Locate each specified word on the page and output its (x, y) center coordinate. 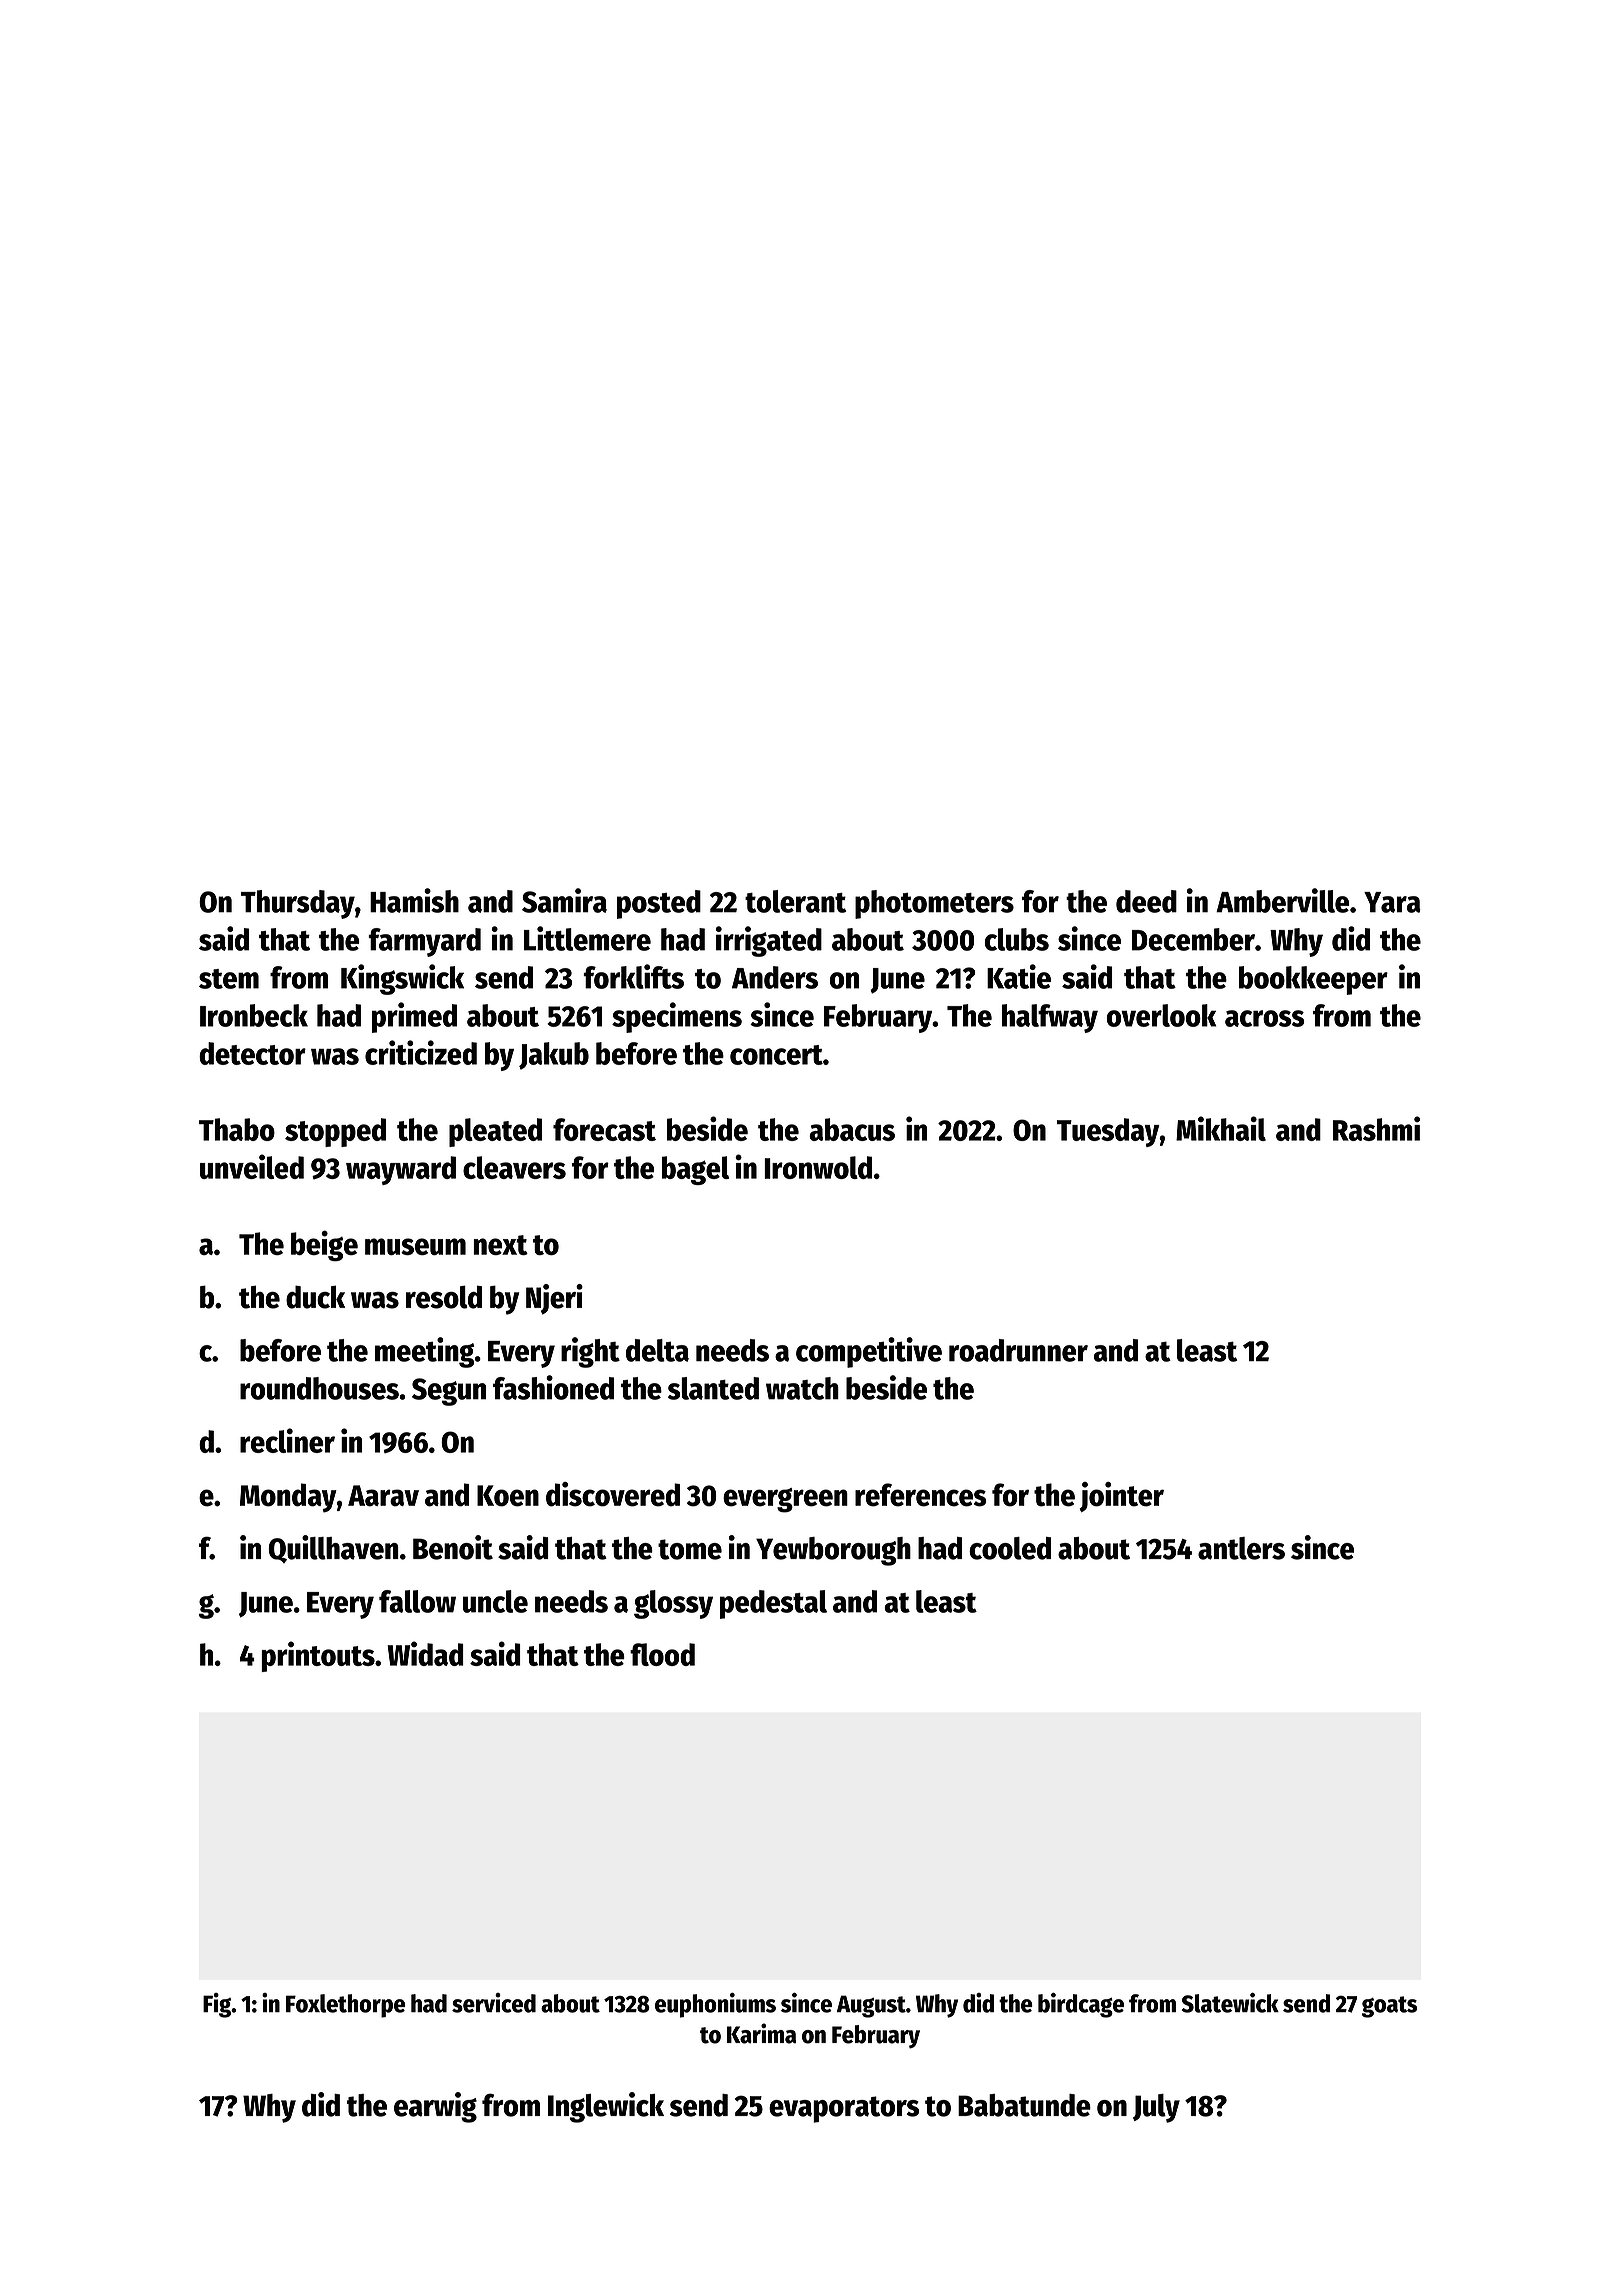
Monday (288, 1498)
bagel (695, 1170)
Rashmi (1376, 1128)
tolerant (795, 901)
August (871, 2006)
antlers (1241, 1548)
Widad (425, 1653)
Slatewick (1230, 2003)
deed (1146, 901)
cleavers (514, 1167)
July (1156, 2108)
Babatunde (1024, 2105)
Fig (217, 2005)
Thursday (298, 904)
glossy (673, 1604)
